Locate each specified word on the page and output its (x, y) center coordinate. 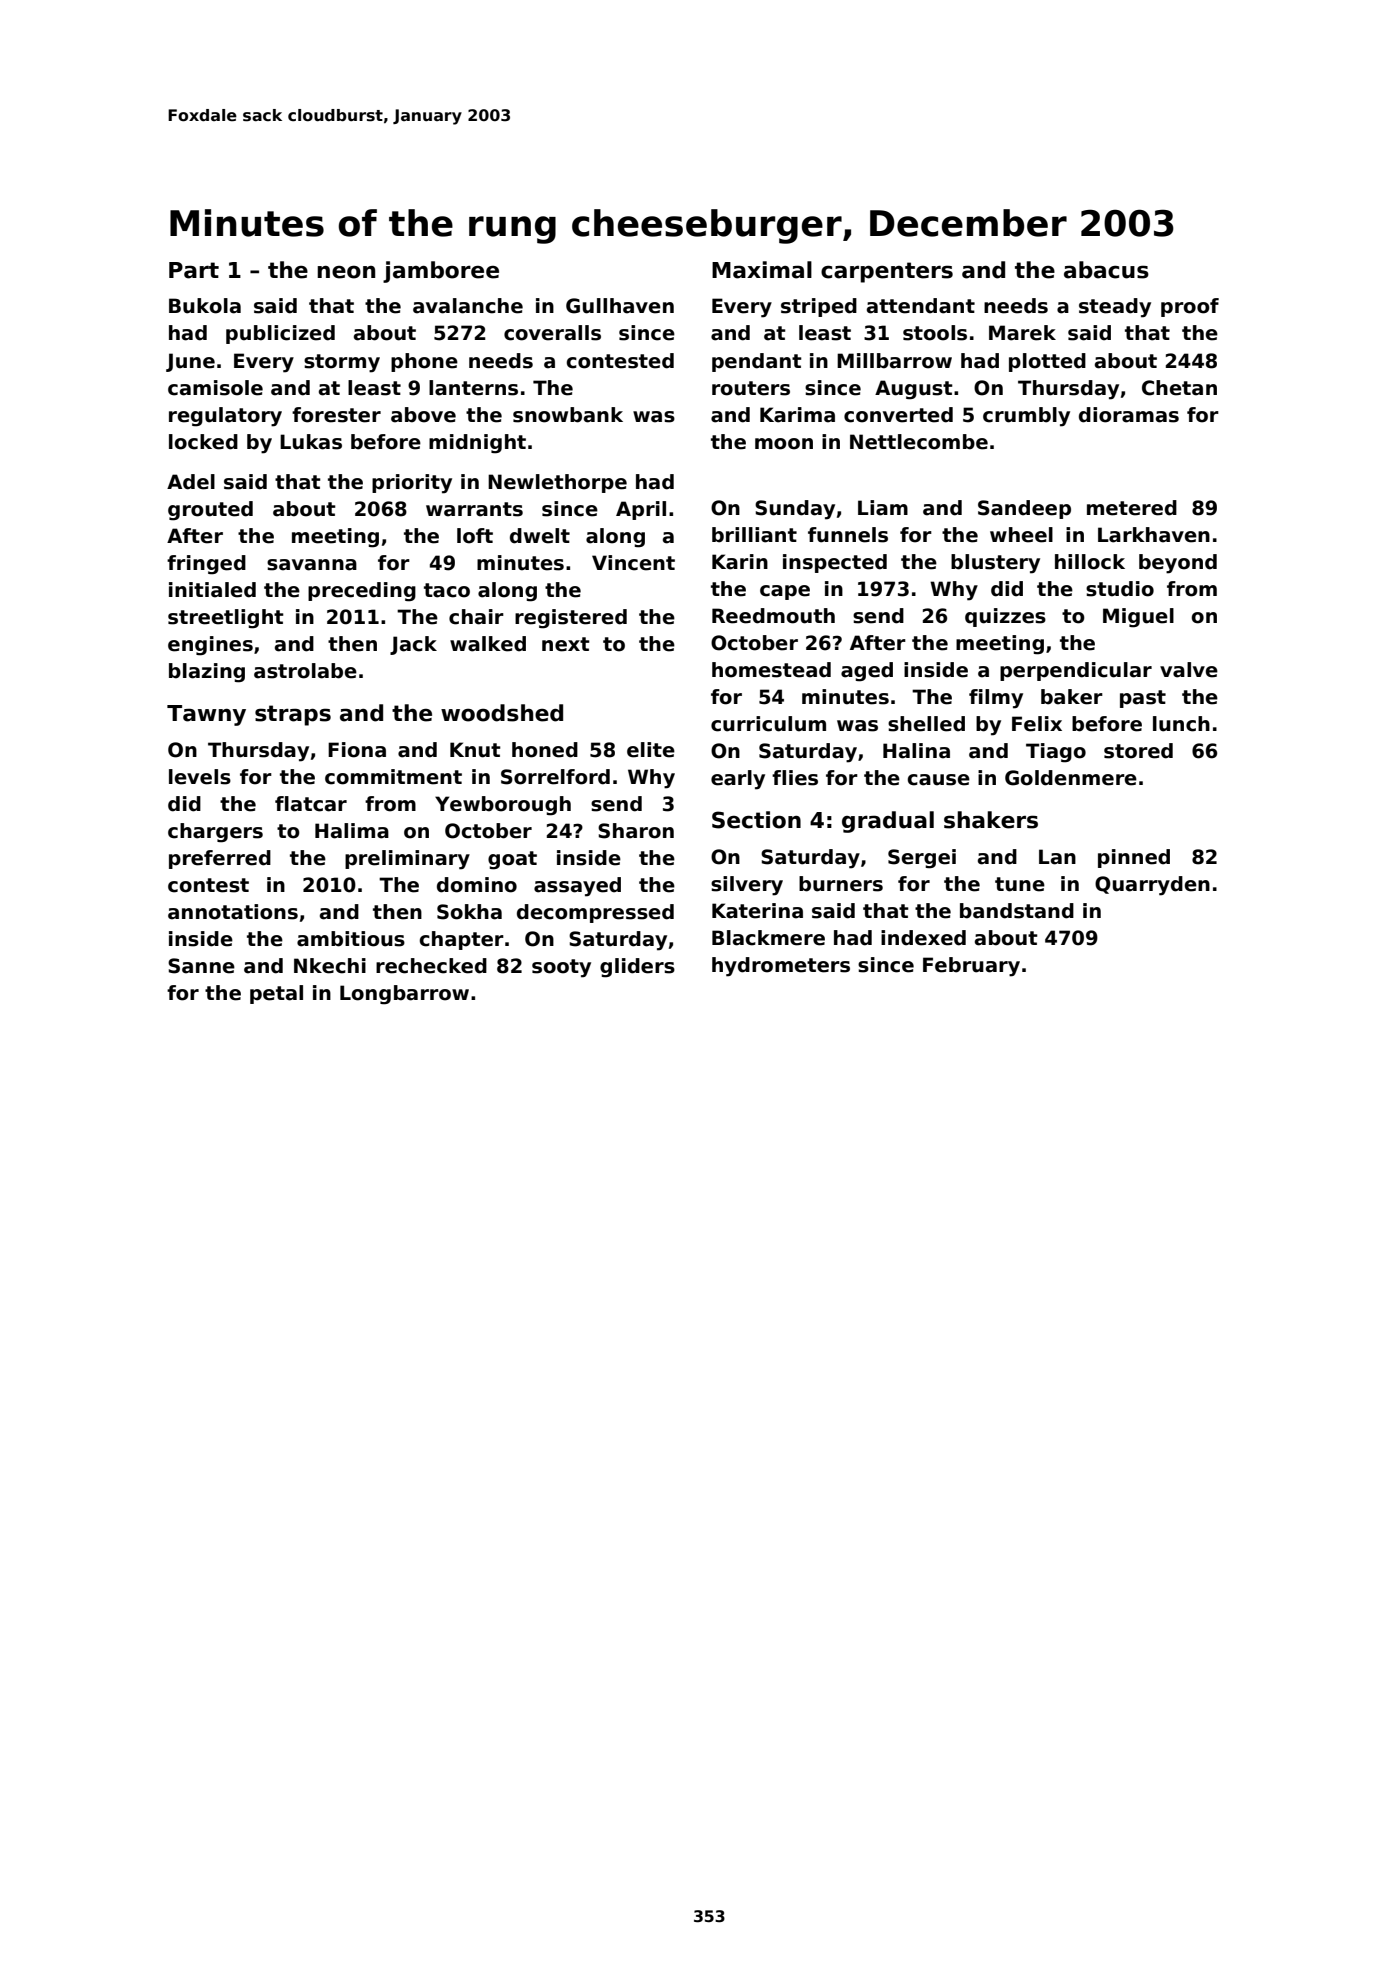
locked (203, 442)
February (971, 967)
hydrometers (781, 967)
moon (784, 444)
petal (276, 994)
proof (1190, 307)
